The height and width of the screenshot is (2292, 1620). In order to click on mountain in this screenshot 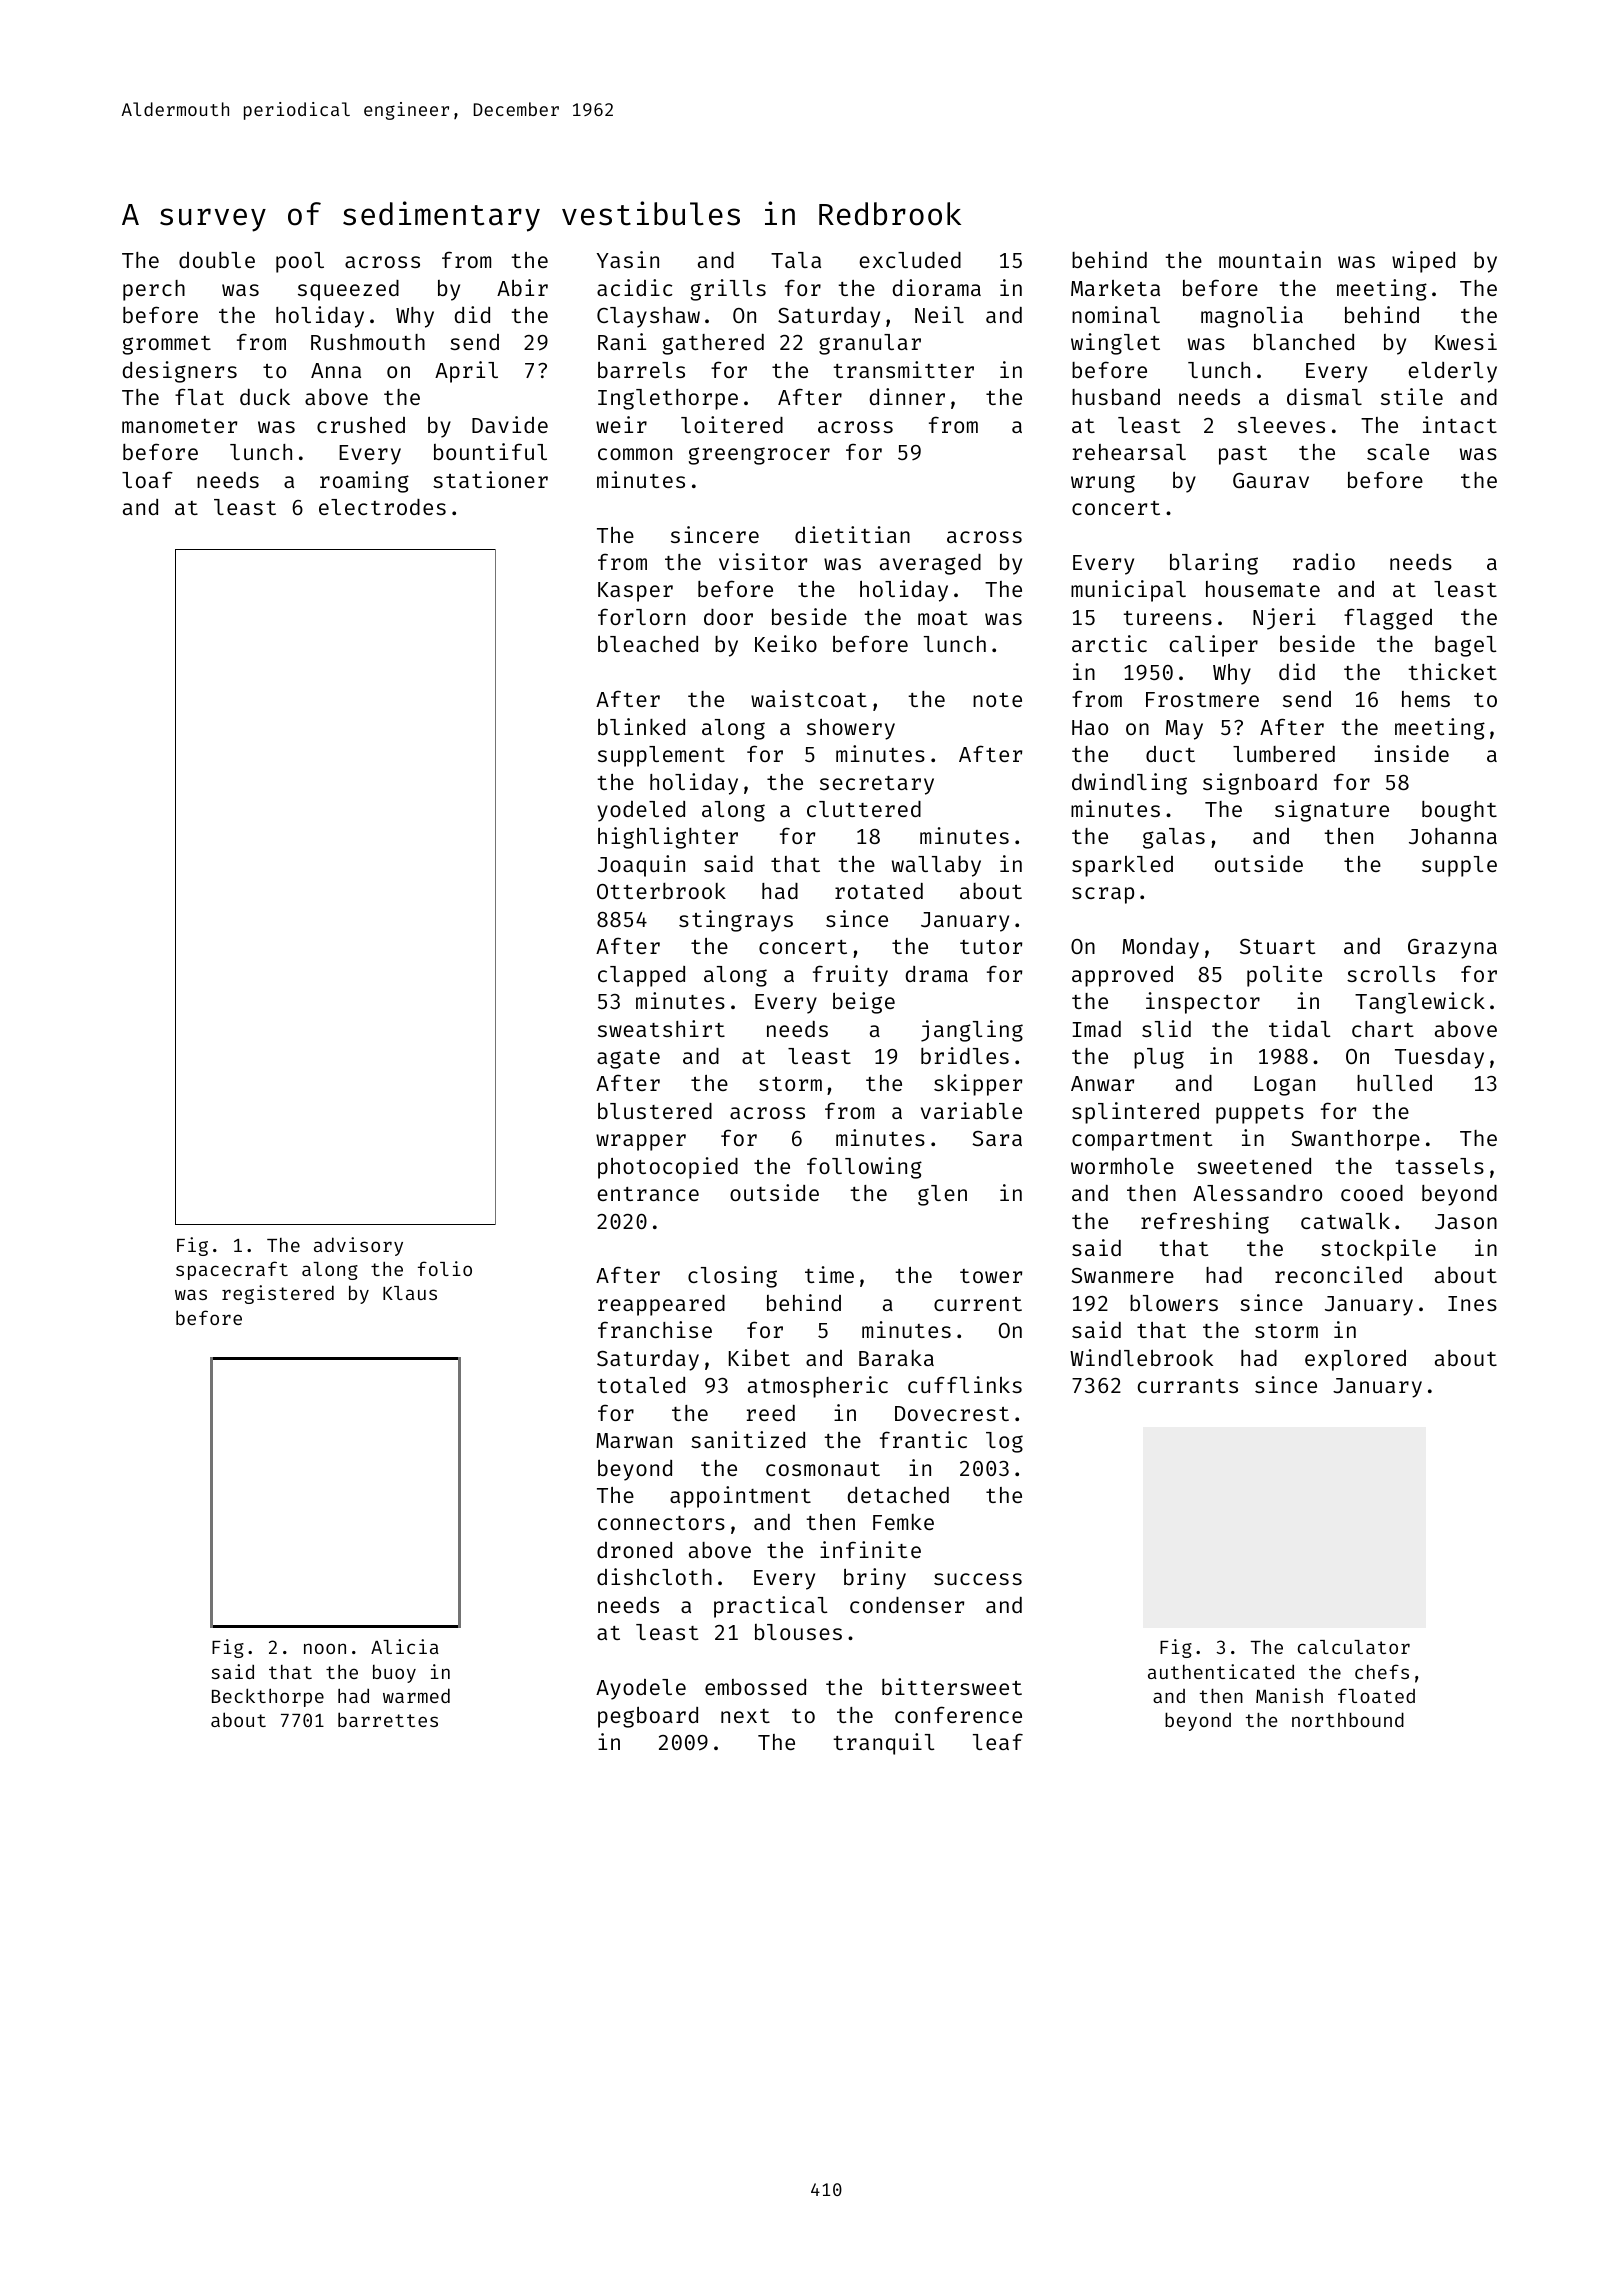, I will do `click(1270, 259)`.
